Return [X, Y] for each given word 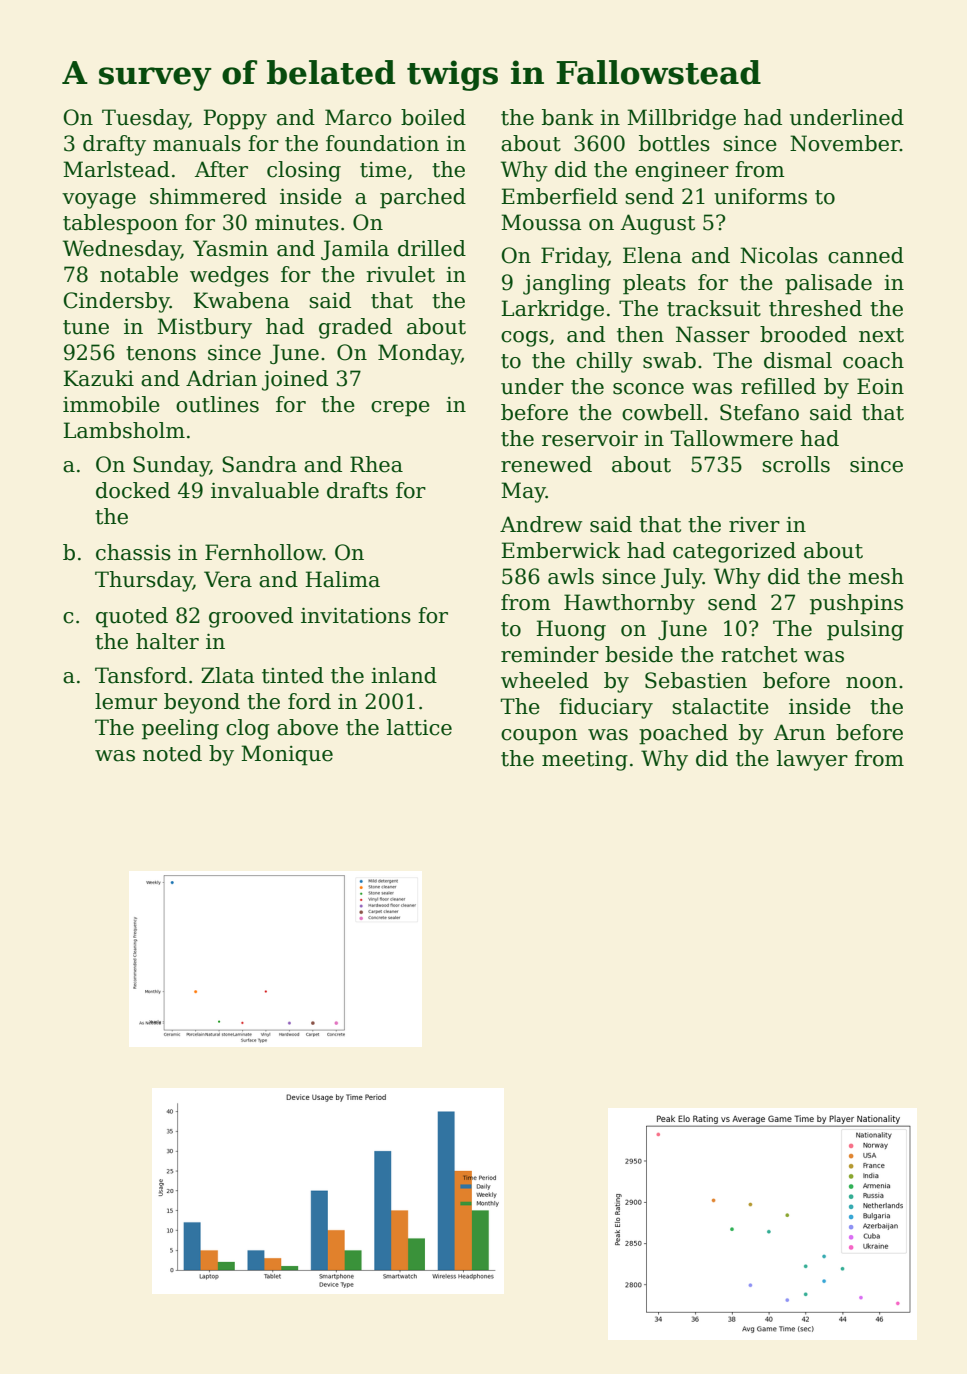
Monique [287, 755]
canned [866, 255]
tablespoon [120, 224]
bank [568, 117]
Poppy [235, 119]
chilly [604, 362]
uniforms [760, 196]
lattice [419, 727]
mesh [876, 576]
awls [571, 576]
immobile [111, 404]
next [881, 335]
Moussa [541, 222]
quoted [132, 617]
